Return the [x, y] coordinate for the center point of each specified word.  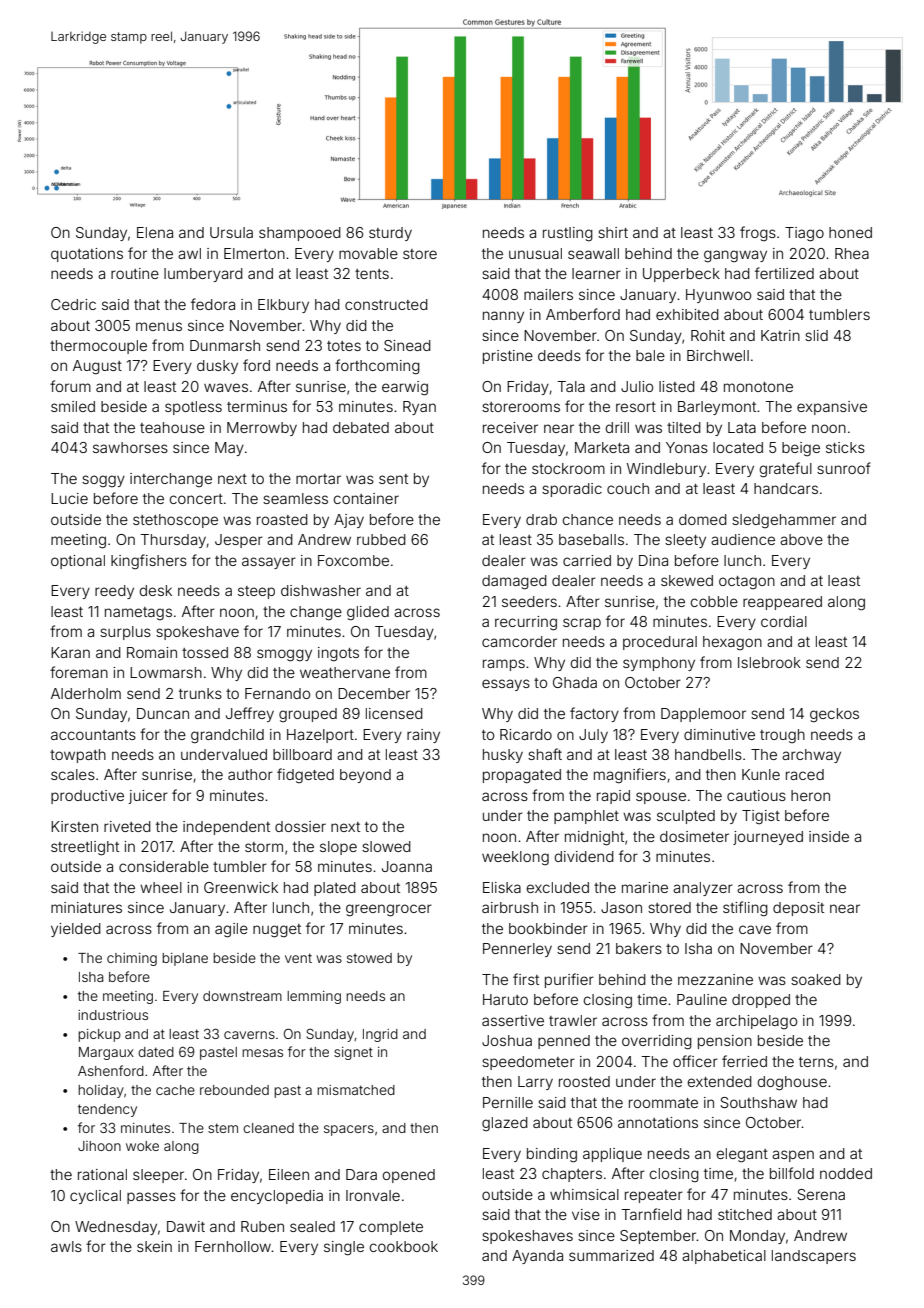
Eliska [502, 887]
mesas [262, 1053]
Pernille [508, 1102]
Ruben [262, 1226]
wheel [161, 887]
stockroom [568, 468]
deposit [798, 909]
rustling [568, 234]
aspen [793, 1156]
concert [196, 499]
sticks [845, 447]
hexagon [732, 643]
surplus [125, 633]
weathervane [345, 672]
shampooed [300, 234]
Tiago [804, 234]
